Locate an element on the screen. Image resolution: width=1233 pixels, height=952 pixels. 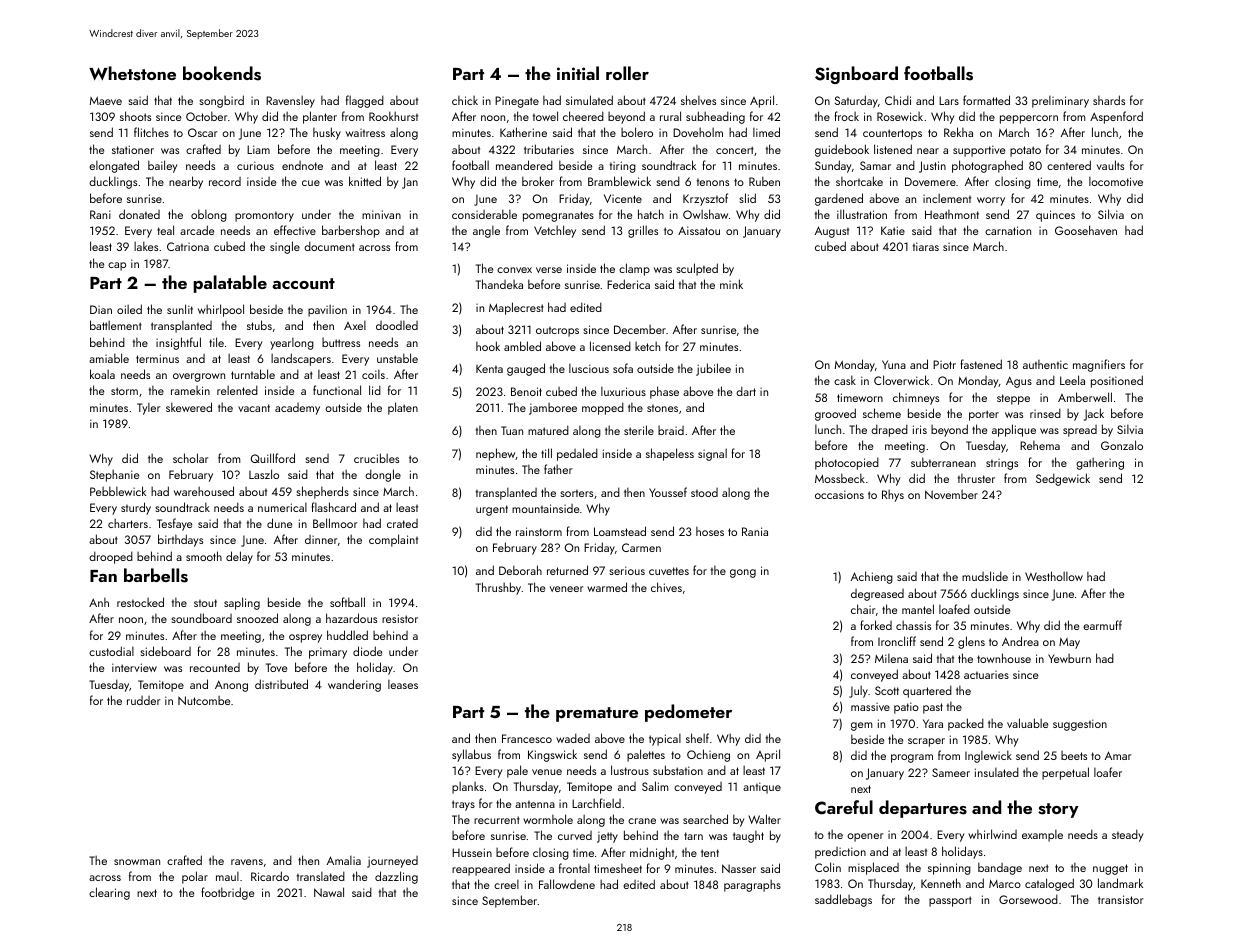
draped is located at coordinates (889, 430).
